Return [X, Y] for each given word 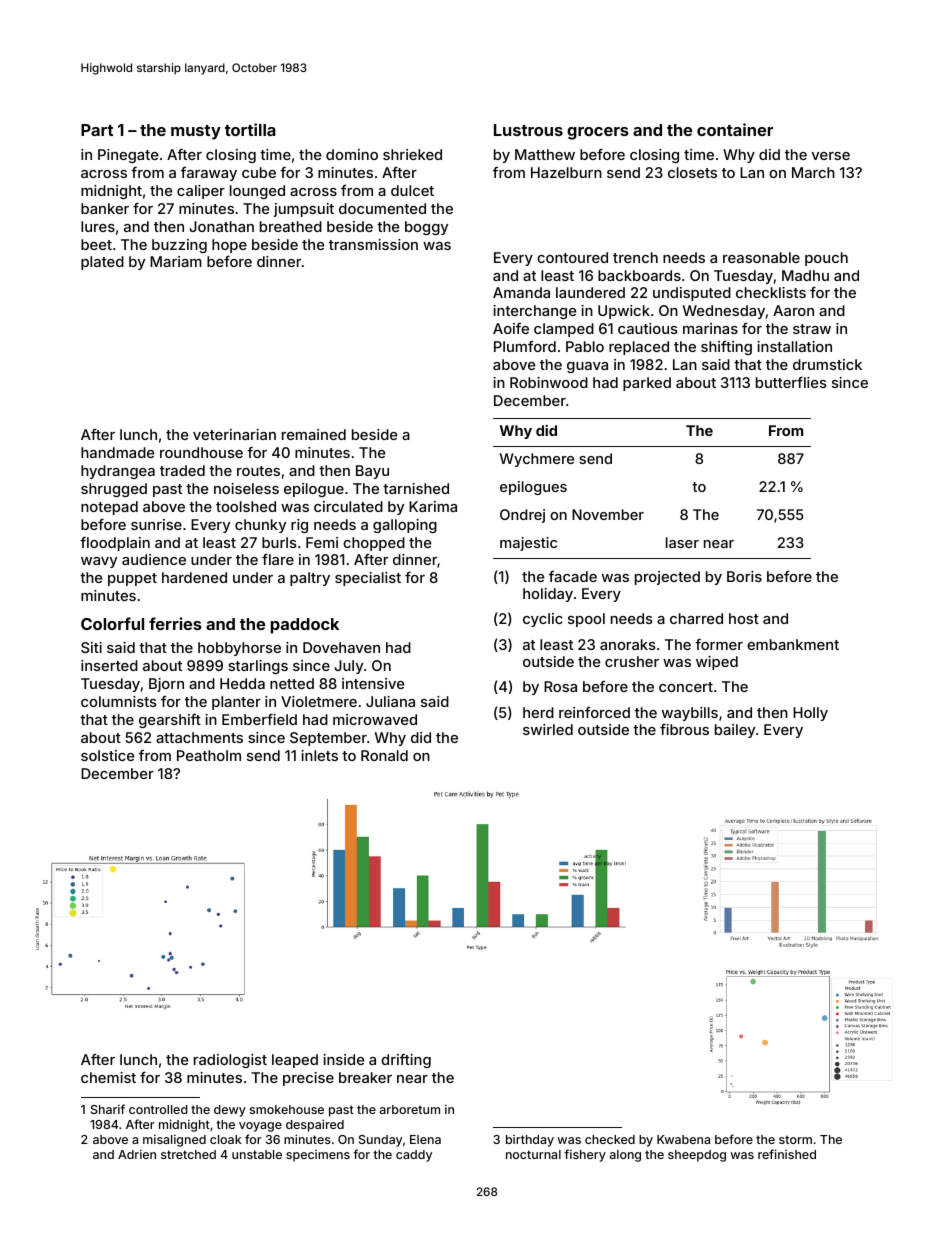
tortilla [250, 129]
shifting [726, 348]
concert [686, 687]
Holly [810, 714]
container [735, 129]
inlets [319, 755]
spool [586, 620]
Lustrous [528, 130]
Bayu [372, 472]
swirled [548, 729]
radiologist [230, 1061]
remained [314, 434]
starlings [258, 667]
